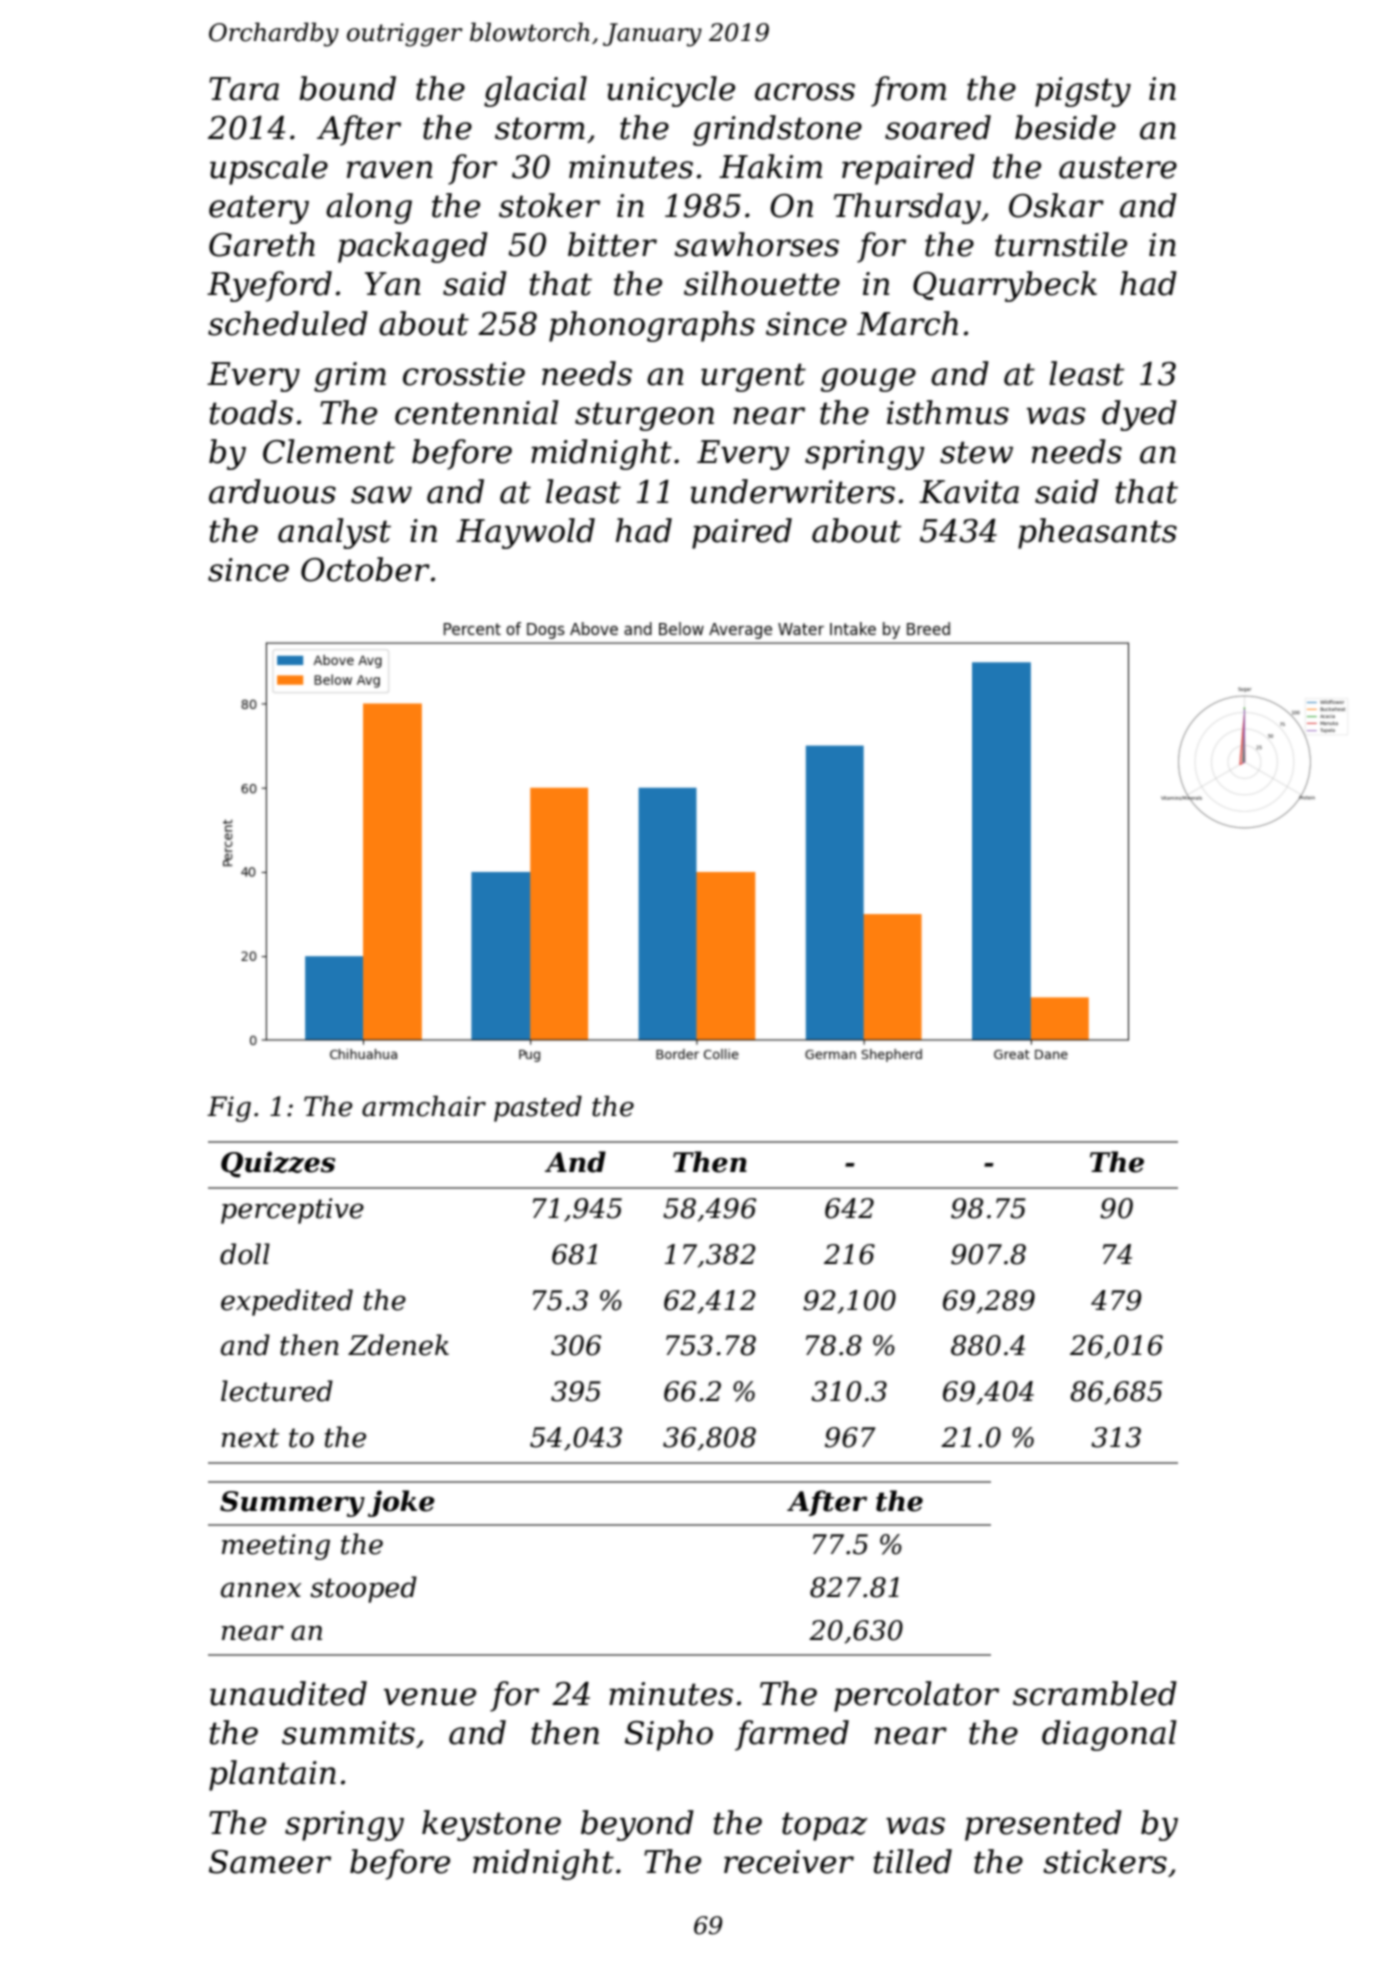 The width and height of the screenshot is (1386, 1969). Describe the element at coordinates (1095, 1693) in the screenshot. I see `scrambled` at that location.
